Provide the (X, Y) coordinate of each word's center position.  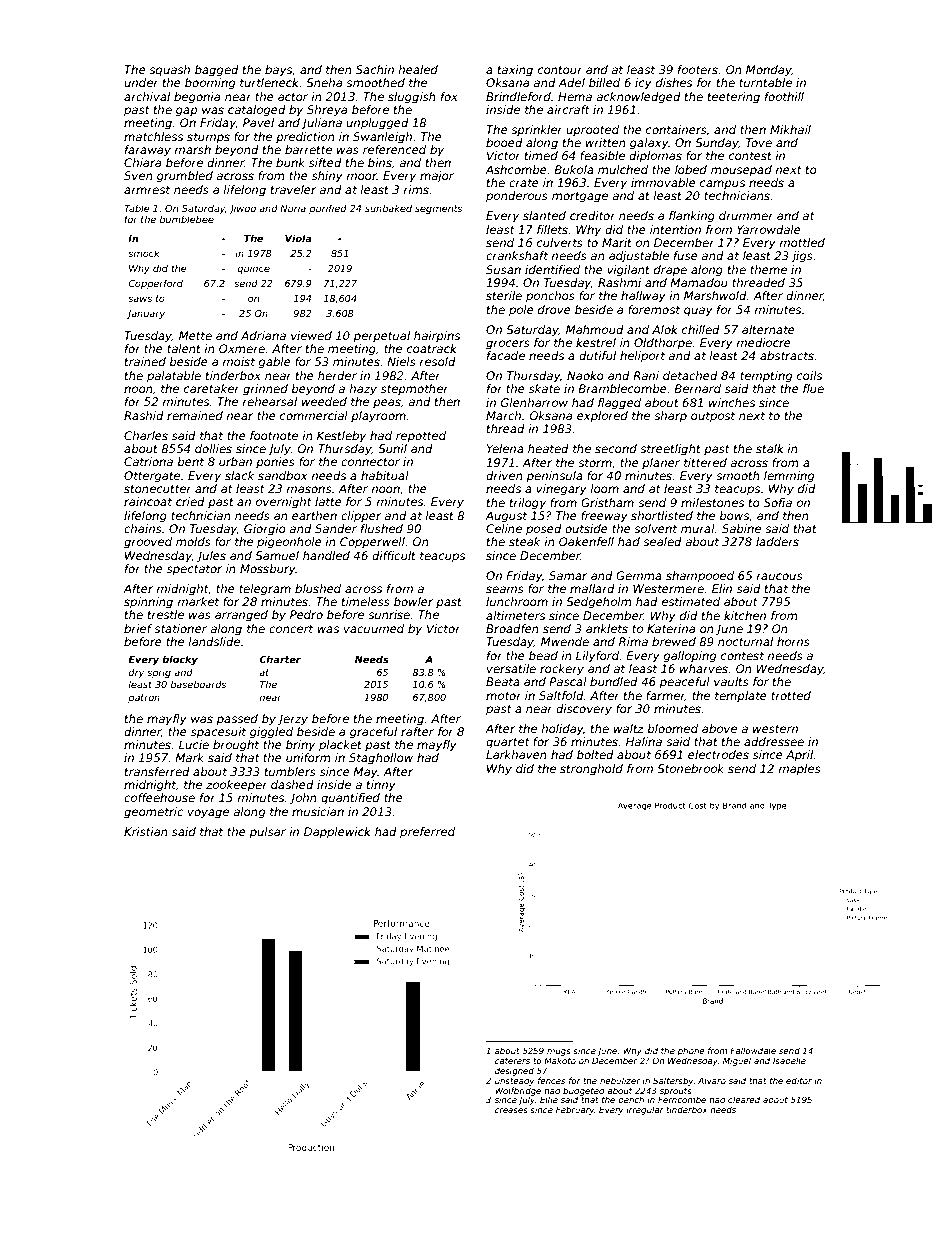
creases (511, 1110)
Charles (146, 435)
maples (799, 770)
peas (387, 404)
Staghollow (381, 759)
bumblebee (186, 219)
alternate (768, 329)
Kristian (146, 831)
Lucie (194, 744)
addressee (774, 741)
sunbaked (388, 208)
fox (449, 96)
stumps (208, 138)
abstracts (787, 355)
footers (698, 69)
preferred (427, 833)
